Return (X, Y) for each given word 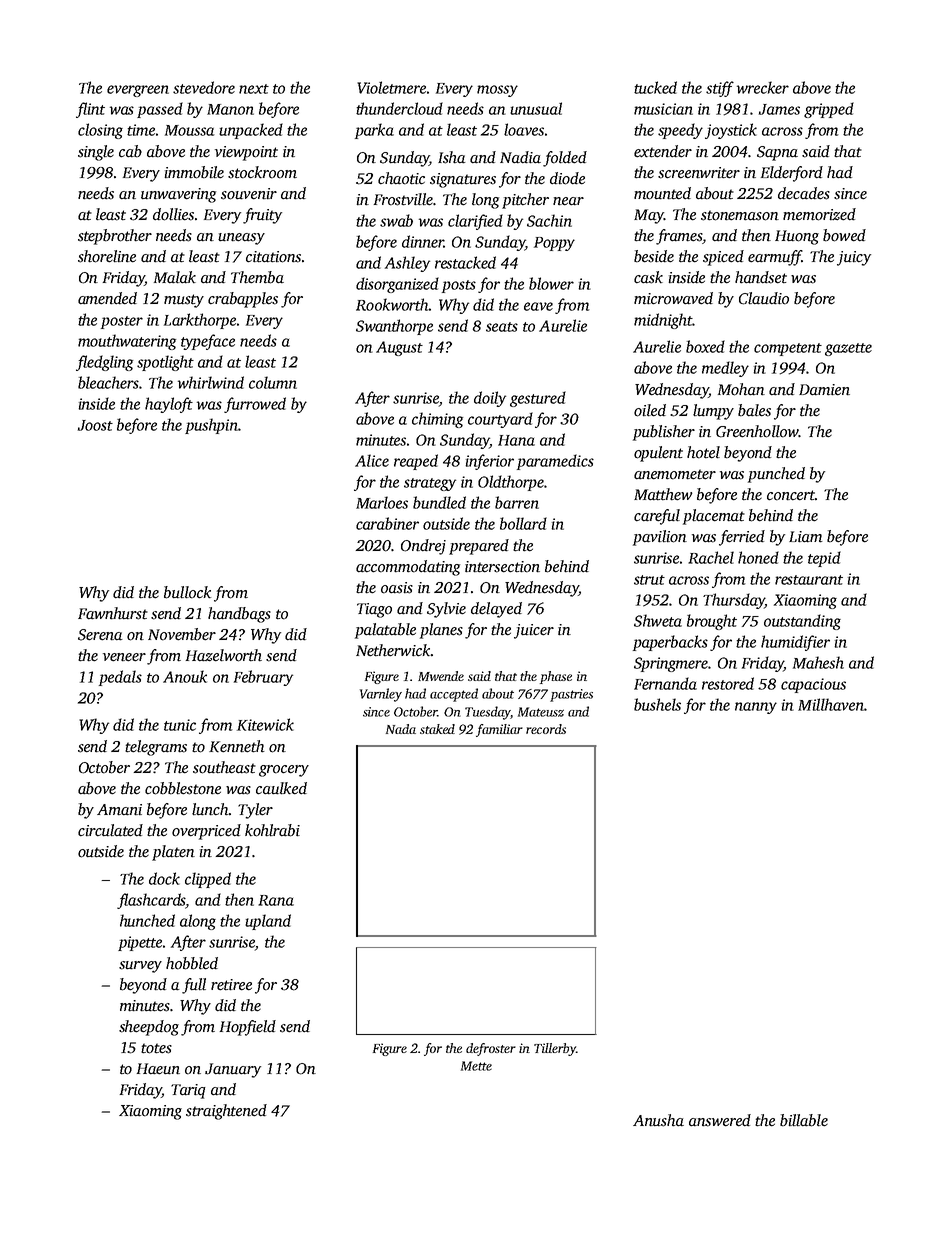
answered (720, 1120)
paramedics (555, 462)
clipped (208, 880)
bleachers (108, 382)
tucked (655, 87)
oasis (397, 588)
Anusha (658, 1120)
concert (791, 495)
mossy (497, 91)
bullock (187, 592)
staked (437, 729)
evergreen (138, 91)
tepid (824, 559)
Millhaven (831, 704)
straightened (226, 1112)
